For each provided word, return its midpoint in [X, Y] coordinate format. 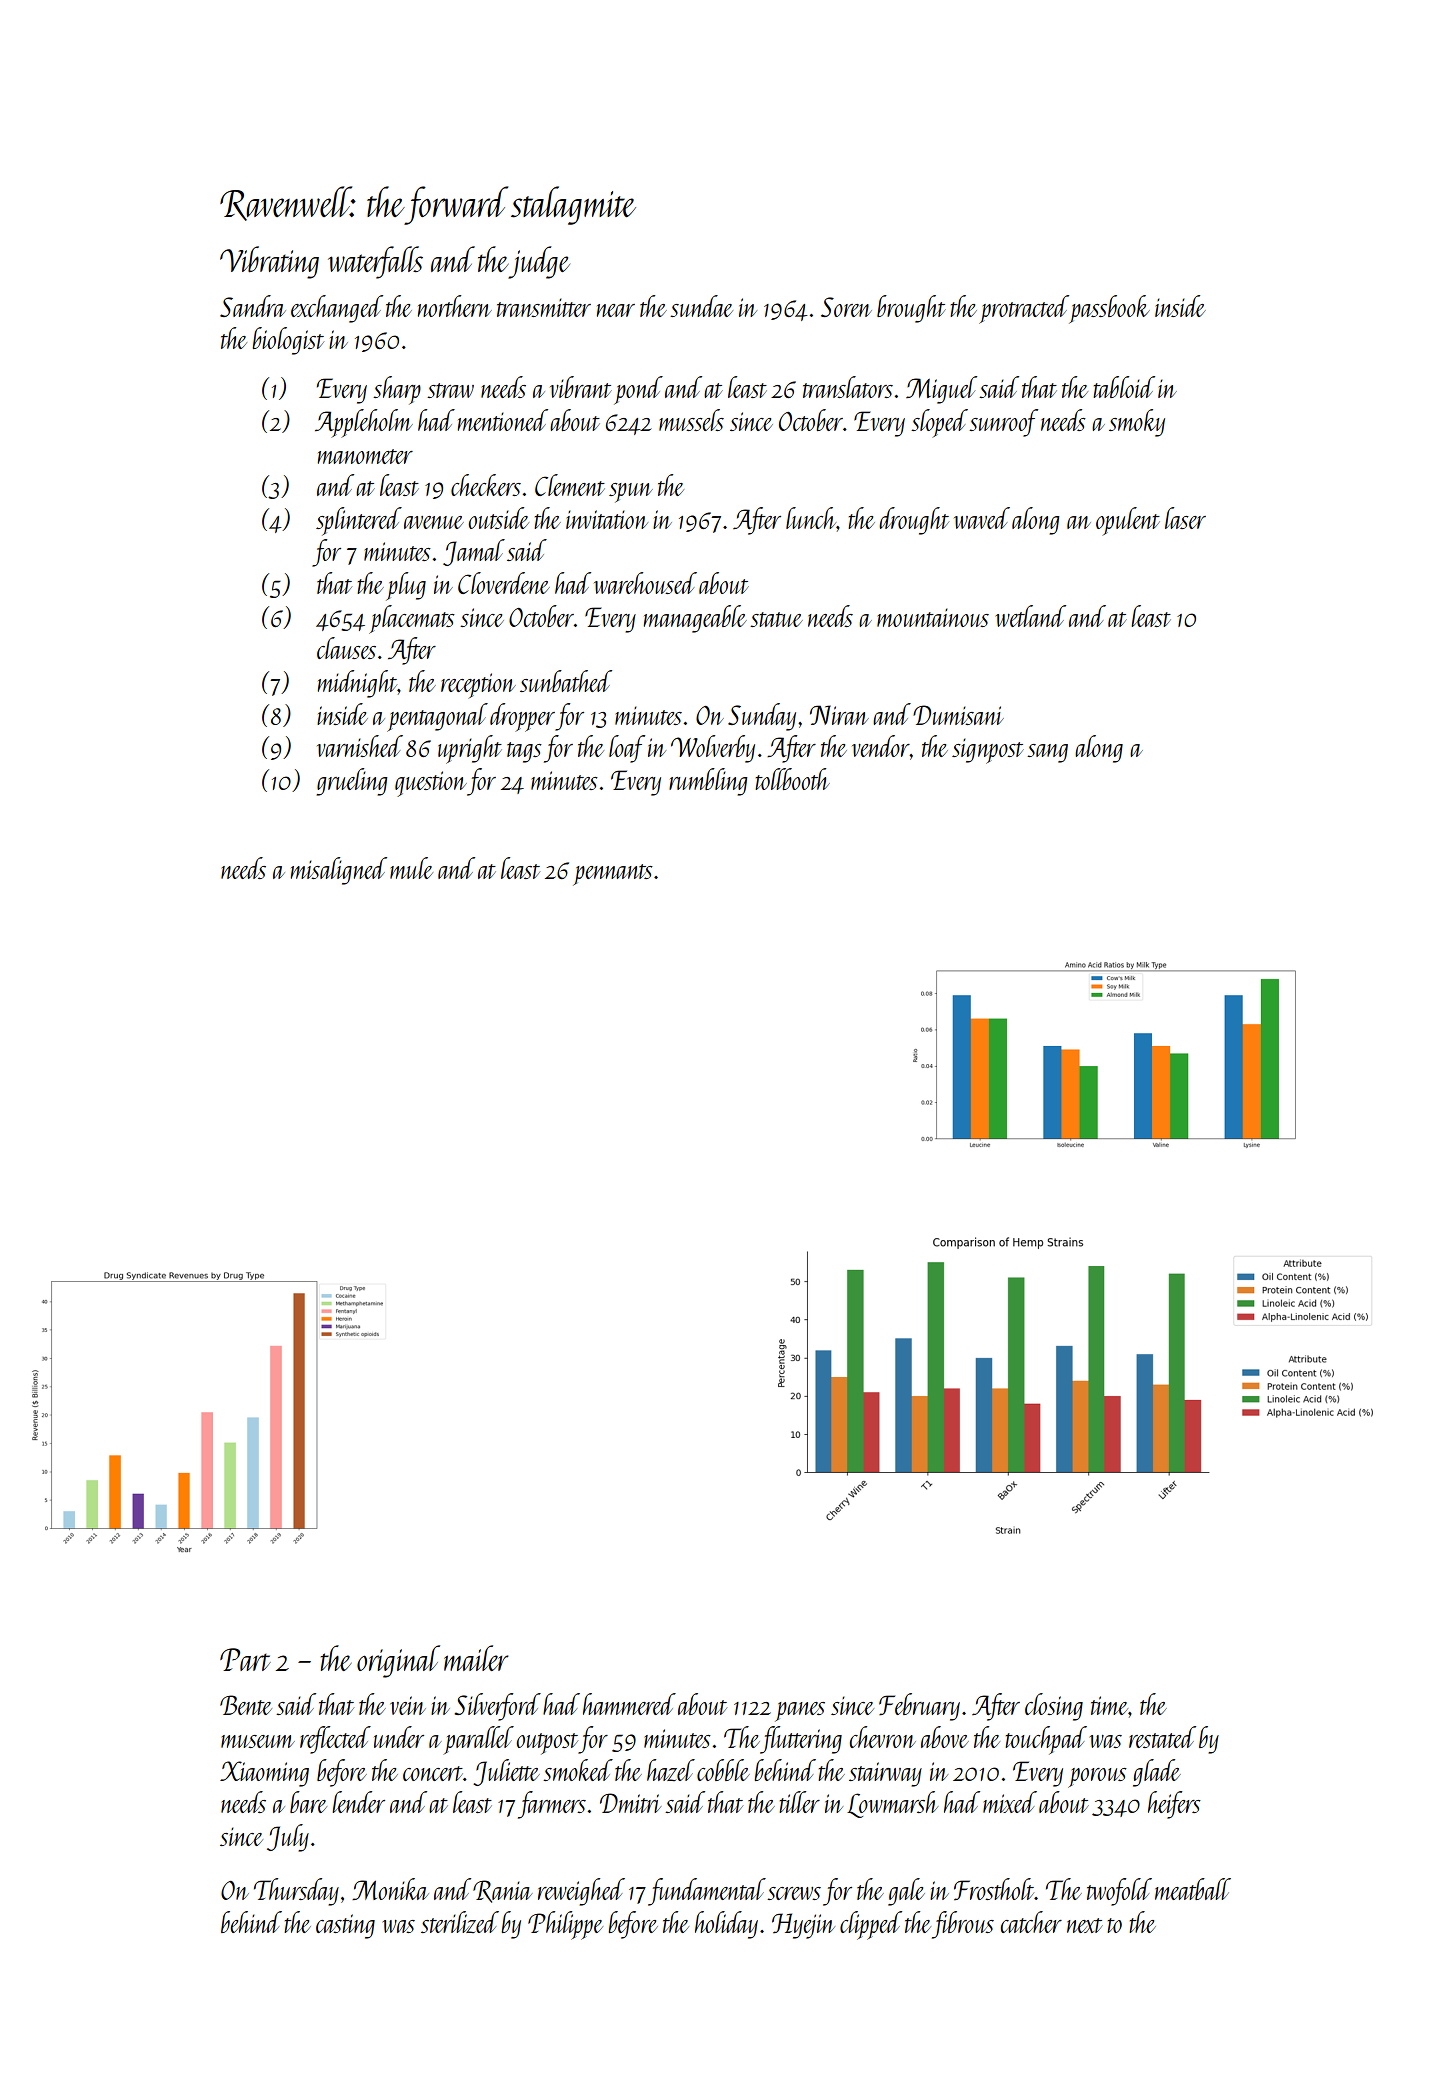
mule [411, 868]
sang [1047, 753]
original [398, 1661]
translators [848, 387]
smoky [1137, 423]
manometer [365, 456]
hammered [629, 1704]
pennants [613, 875]
